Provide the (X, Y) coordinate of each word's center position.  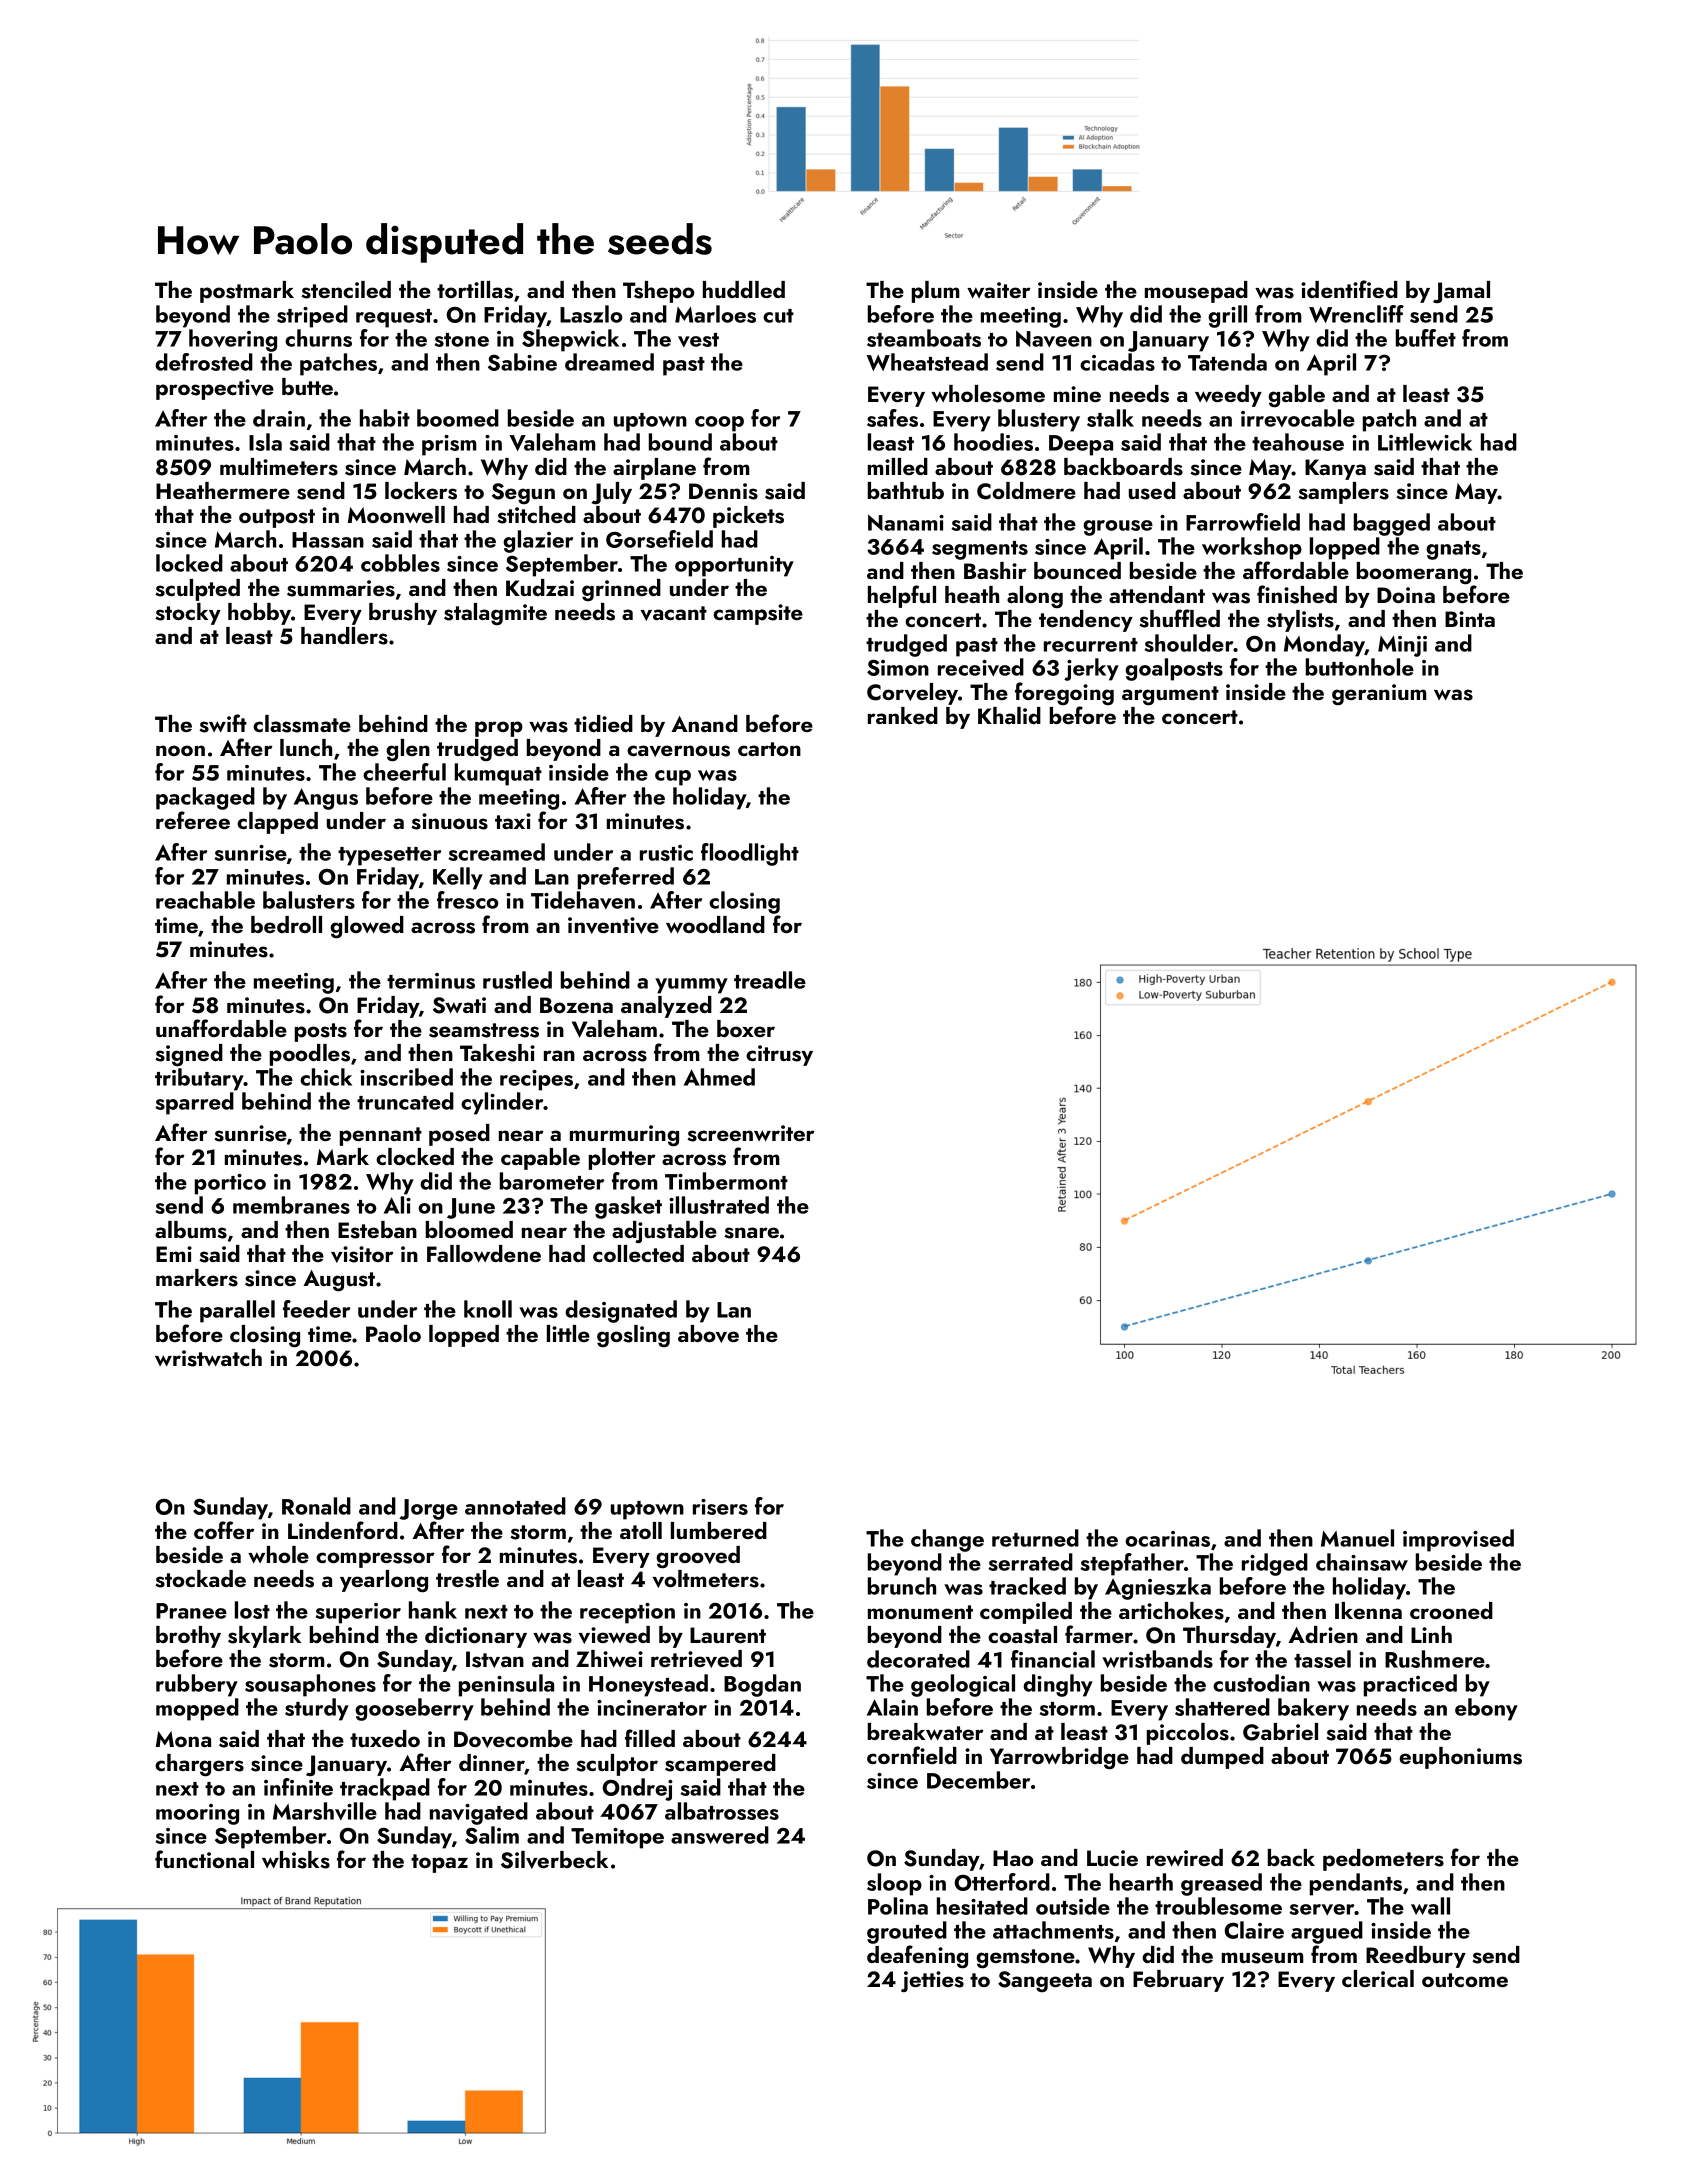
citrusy (779, 1055)
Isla (265, 442)
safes (892, 418)
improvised (1458, 1540)
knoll (488, 1309)
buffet (1426, 338)
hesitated (982, 1906)
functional (204, 1859)
